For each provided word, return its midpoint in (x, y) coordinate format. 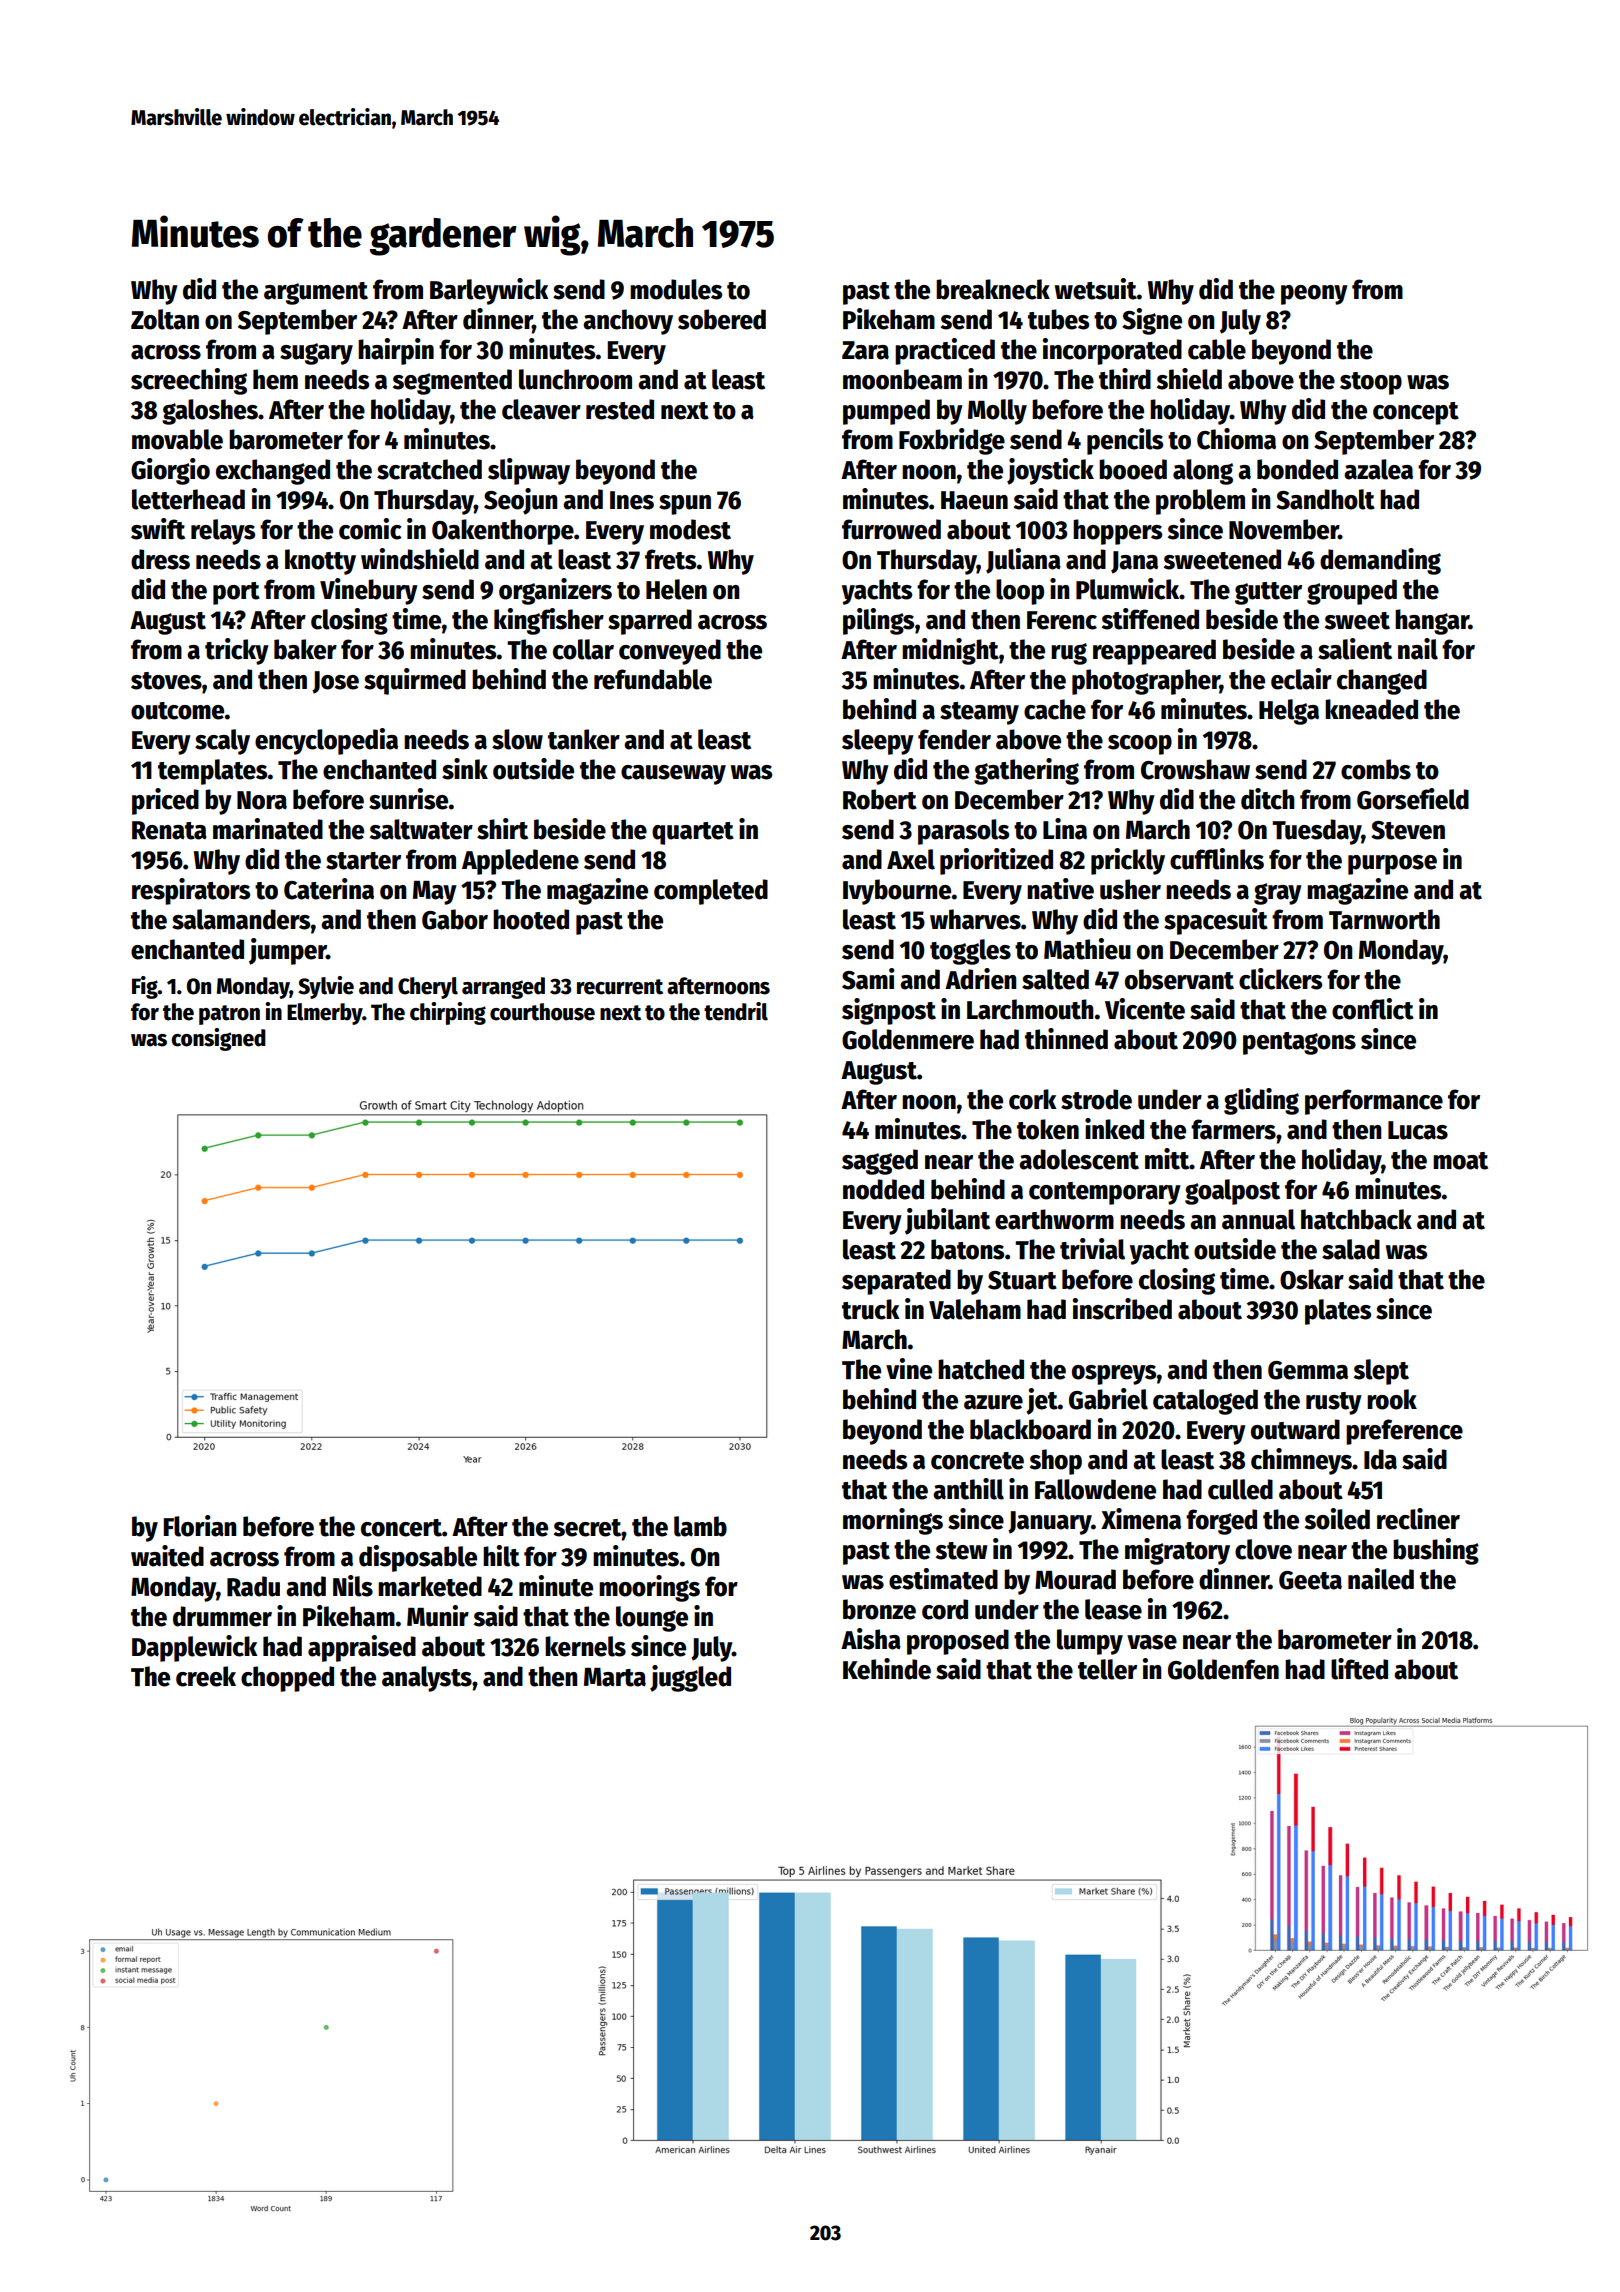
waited (167, 1556)
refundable (653, 679)
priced (165, 801)
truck (871, 1309)
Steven (1408, 830)
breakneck (993, 289)
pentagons (1299, 1043)
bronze (879, 1609)
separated (896, 1282)
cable (1217, 349)
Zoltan (165, 319)
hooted (531, 919)
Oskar (1312, 1279)
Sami (868, 979)
